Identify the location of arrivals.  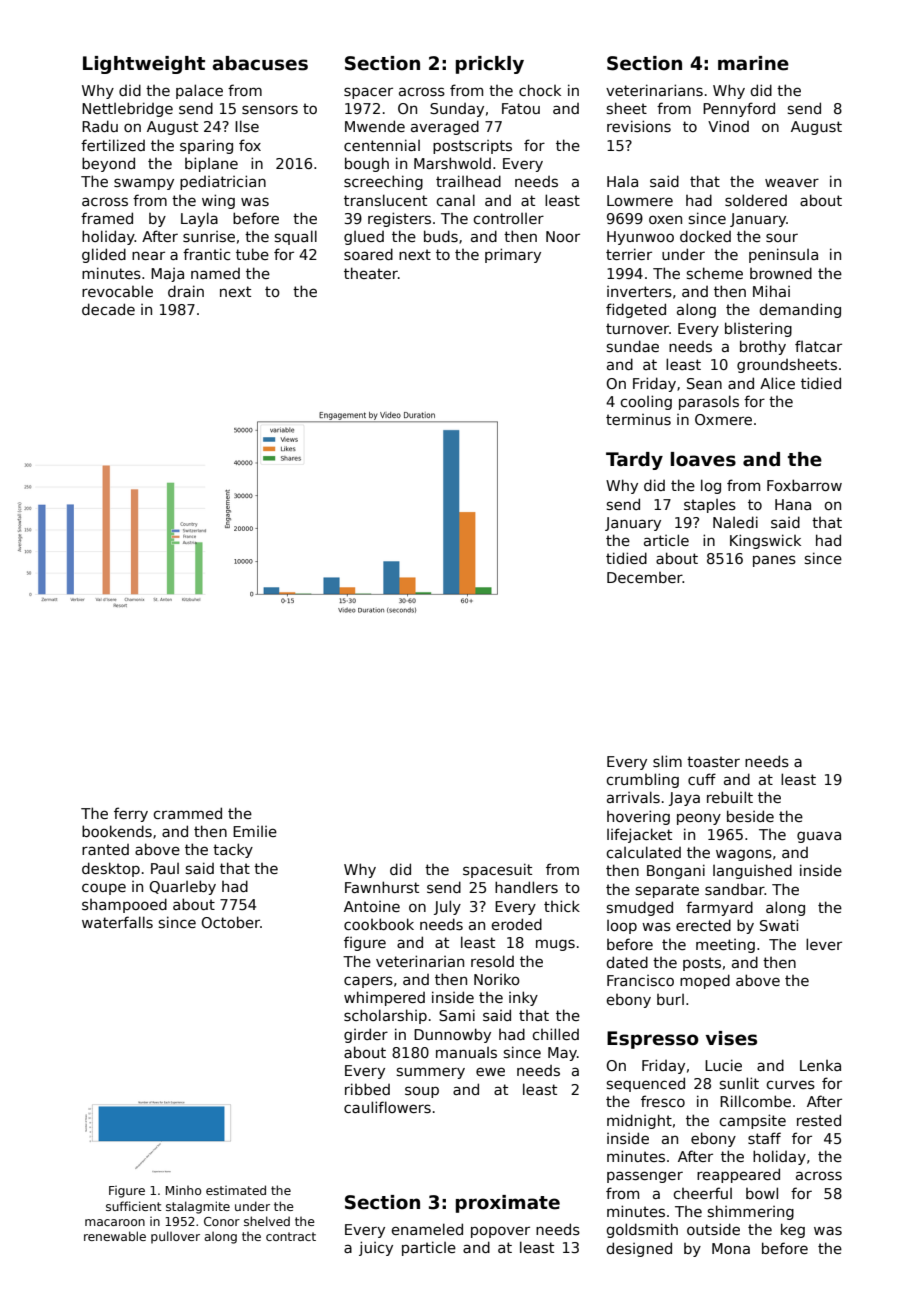
(633, 797).
